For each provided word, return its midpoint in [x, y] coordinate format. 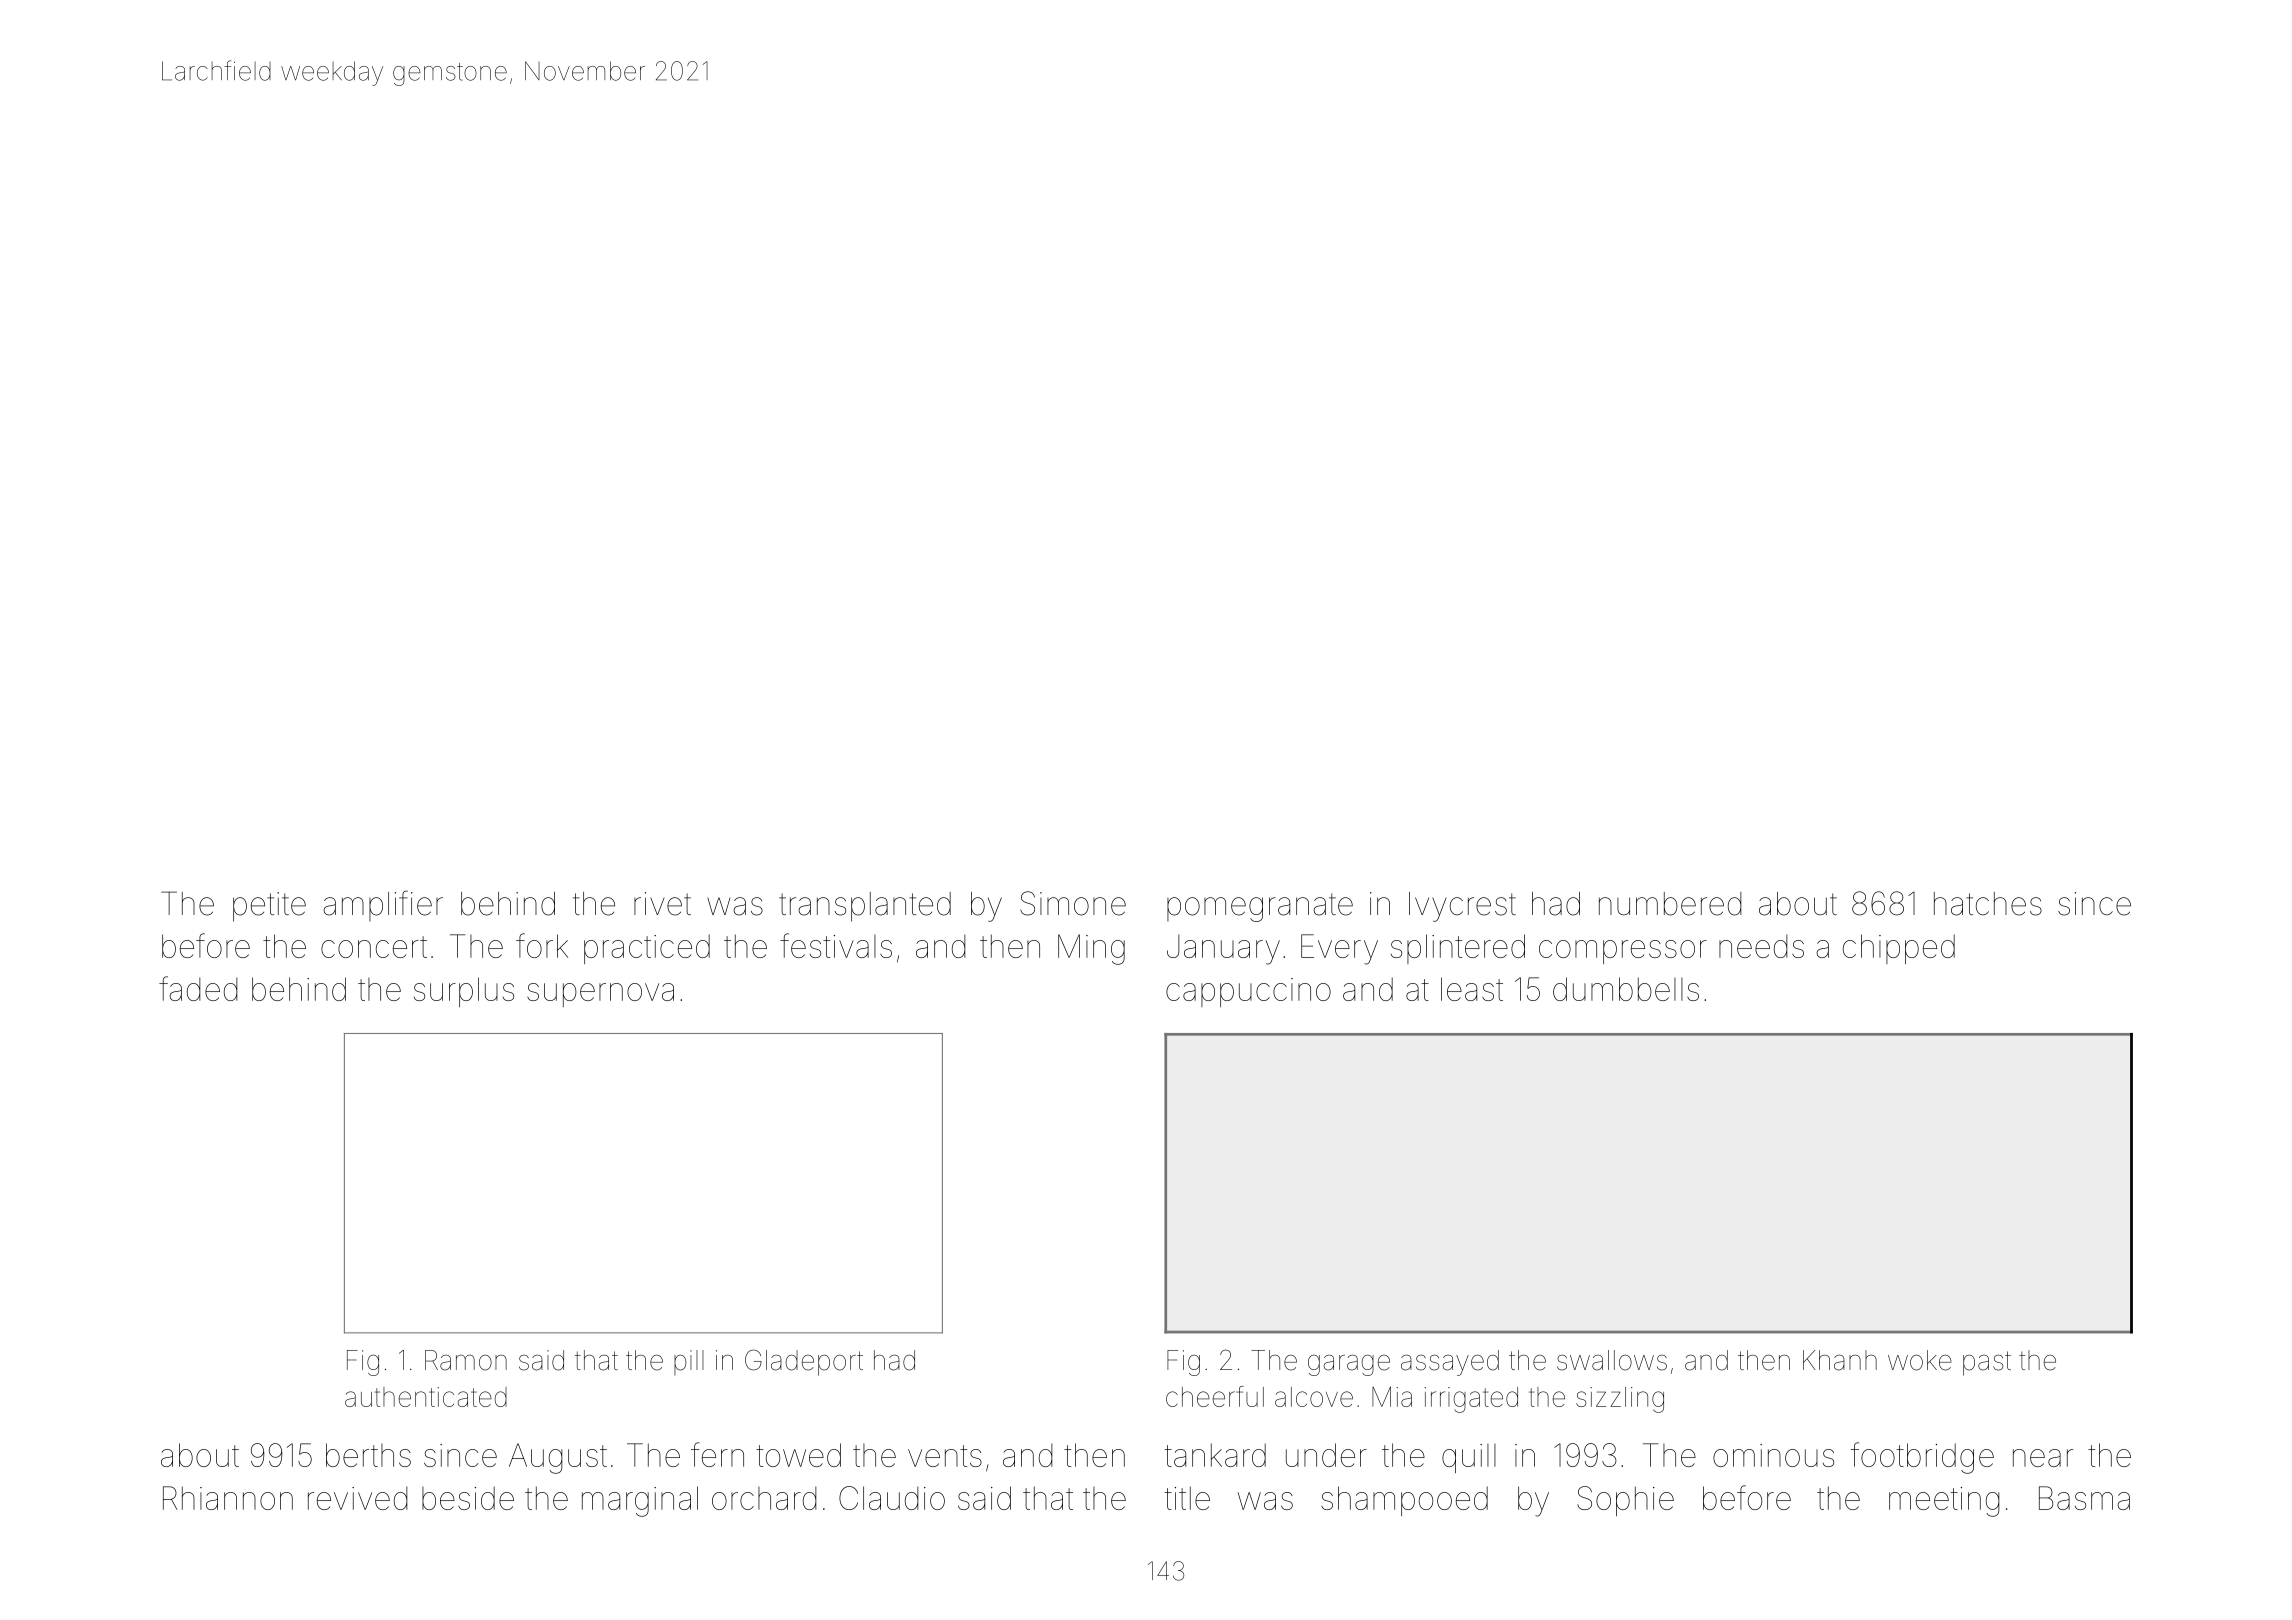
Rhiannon [228, 1498]
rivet [662, 904]
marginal [640, 1501]
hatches [1988, 904]
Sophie [1625, 1501]
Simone [1073, 903]
